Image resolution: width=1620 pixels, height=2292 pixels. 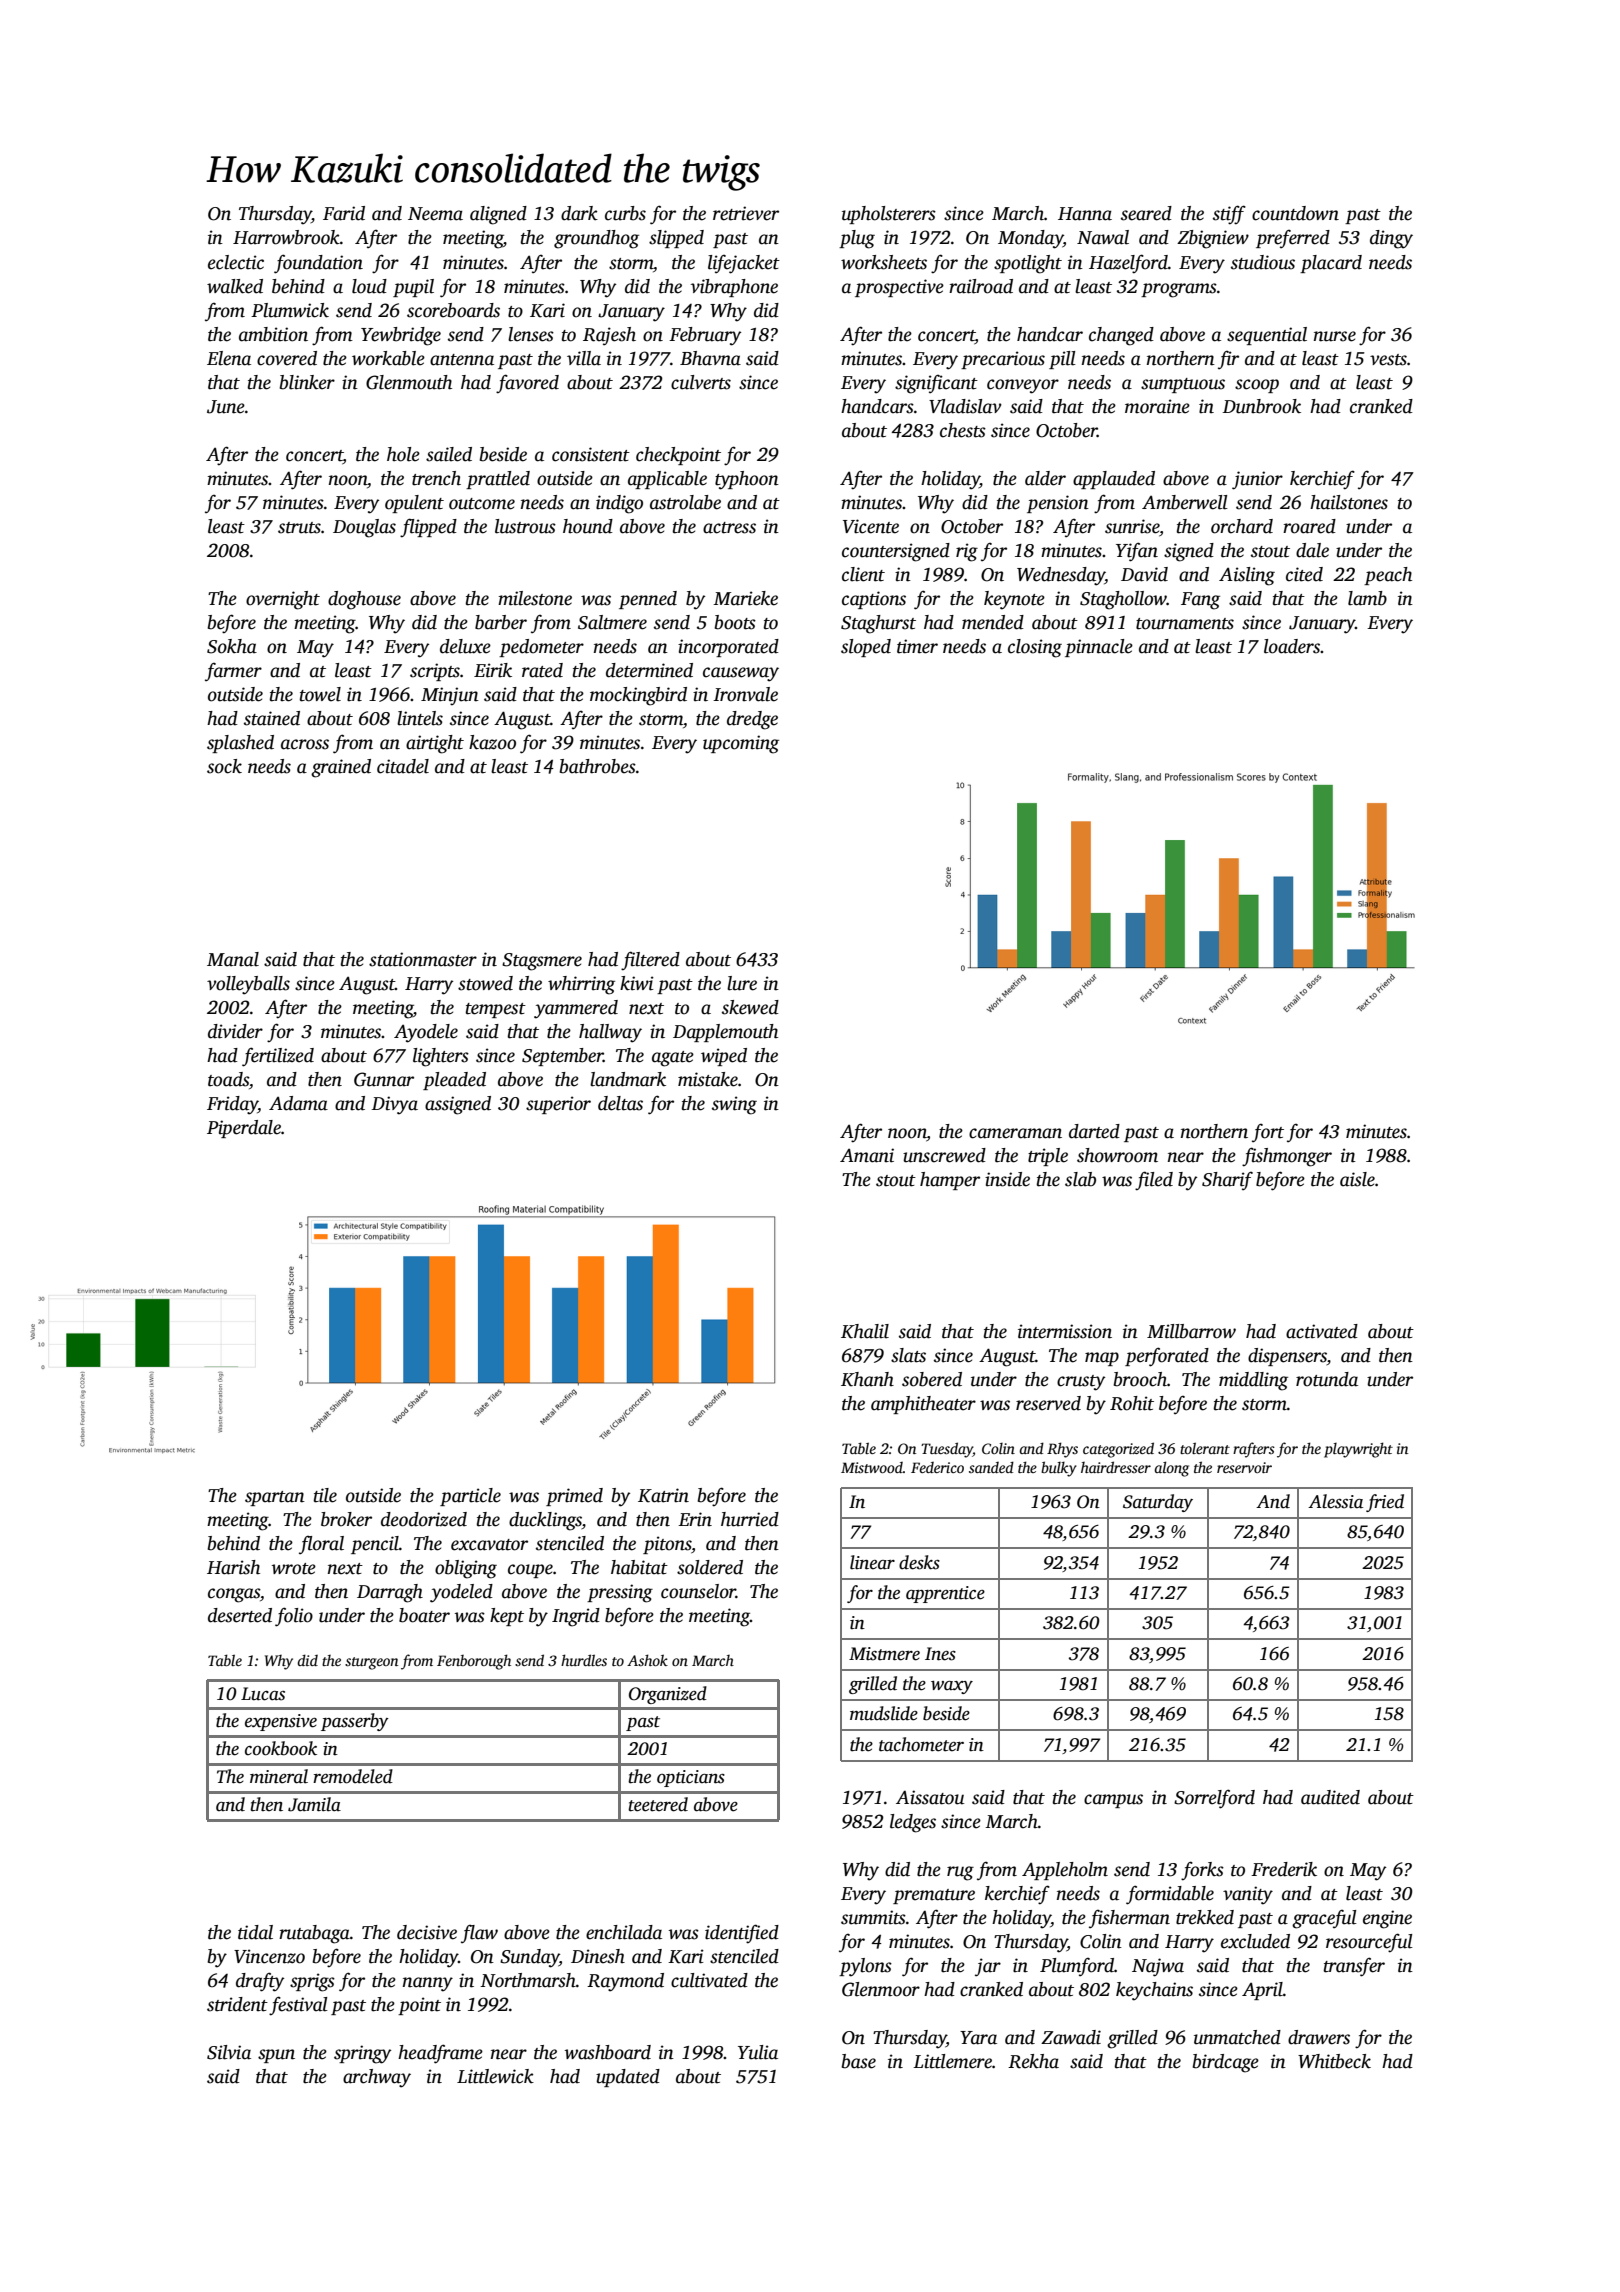 I want to click on Sorrelford, so click(x=1214, y=1799).
